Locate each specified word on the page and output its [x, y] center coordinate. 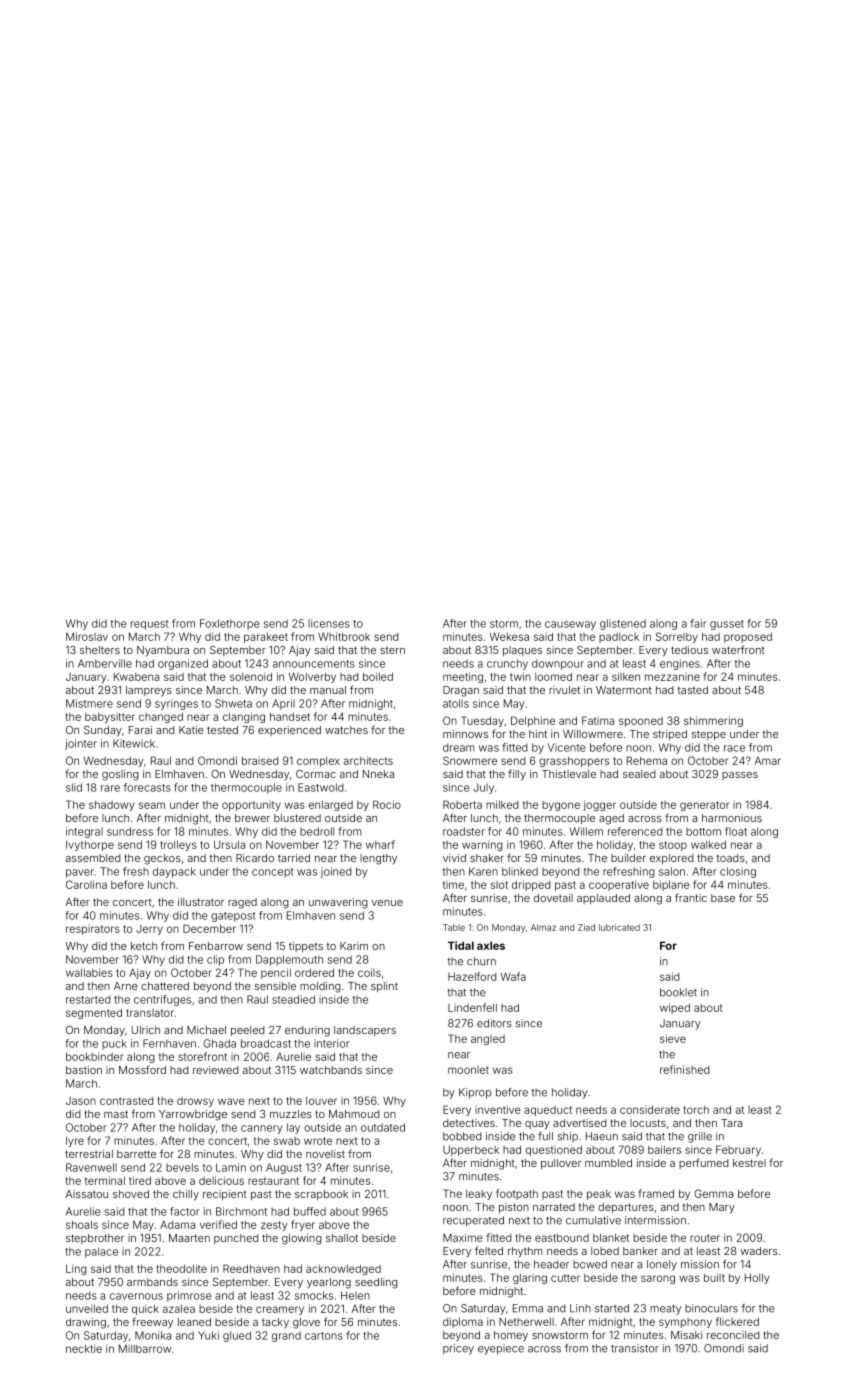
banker [640, 1251]
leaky [479, 1195]
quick [145, 1309]
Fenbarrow [216, 946]
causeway [570, 625]
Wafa [513, 976]
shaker [487, 858]
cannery [261, 1129]
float [736, 831]
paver [80, 873]
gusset [727, 625]
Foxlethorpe [229, 624]
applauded [603, 899]
